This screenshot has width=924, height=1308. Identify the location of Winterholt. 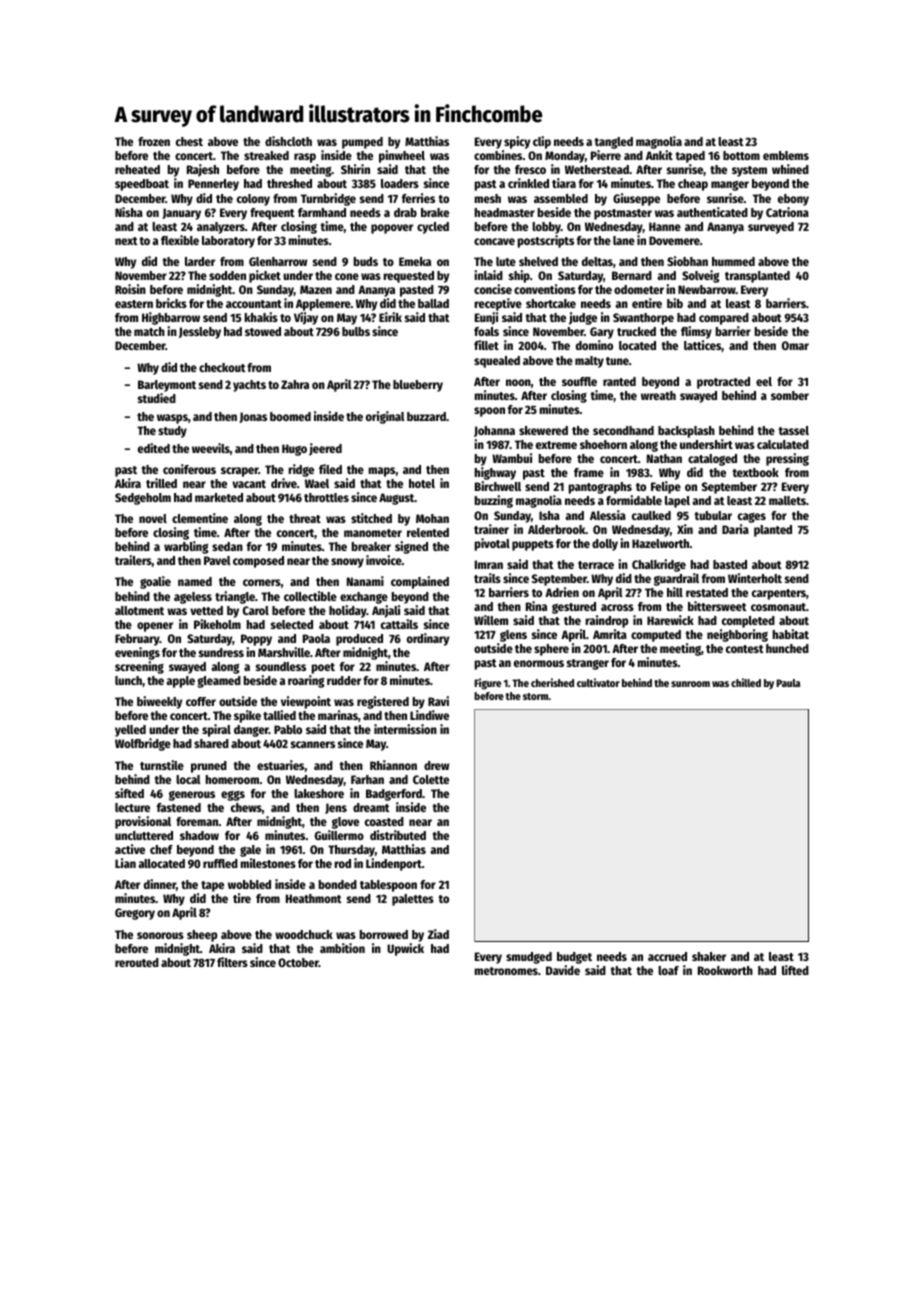
(755, 578).
